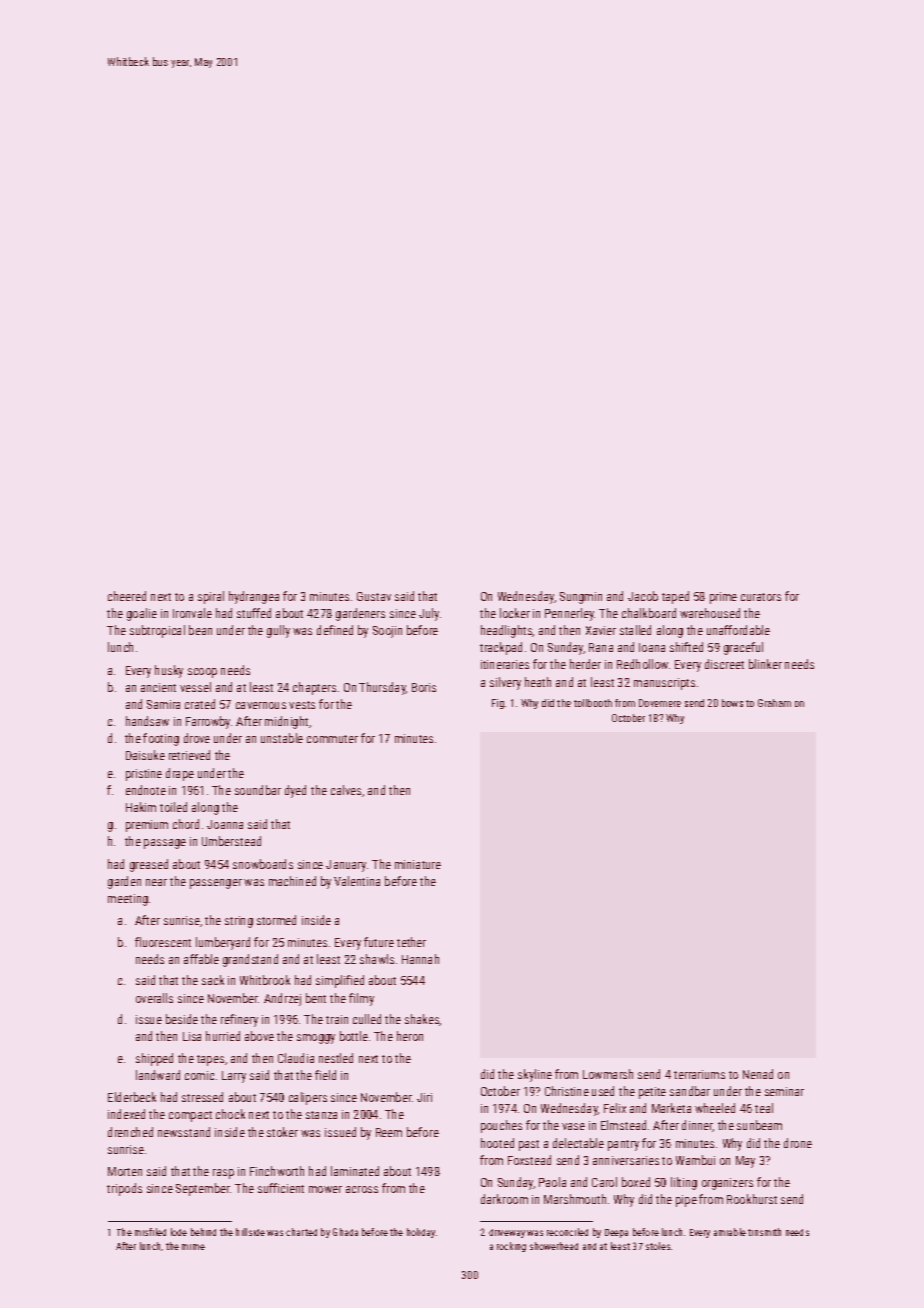 The image size is (924, 1308). I want to click on mime, so click(193, 1247).
